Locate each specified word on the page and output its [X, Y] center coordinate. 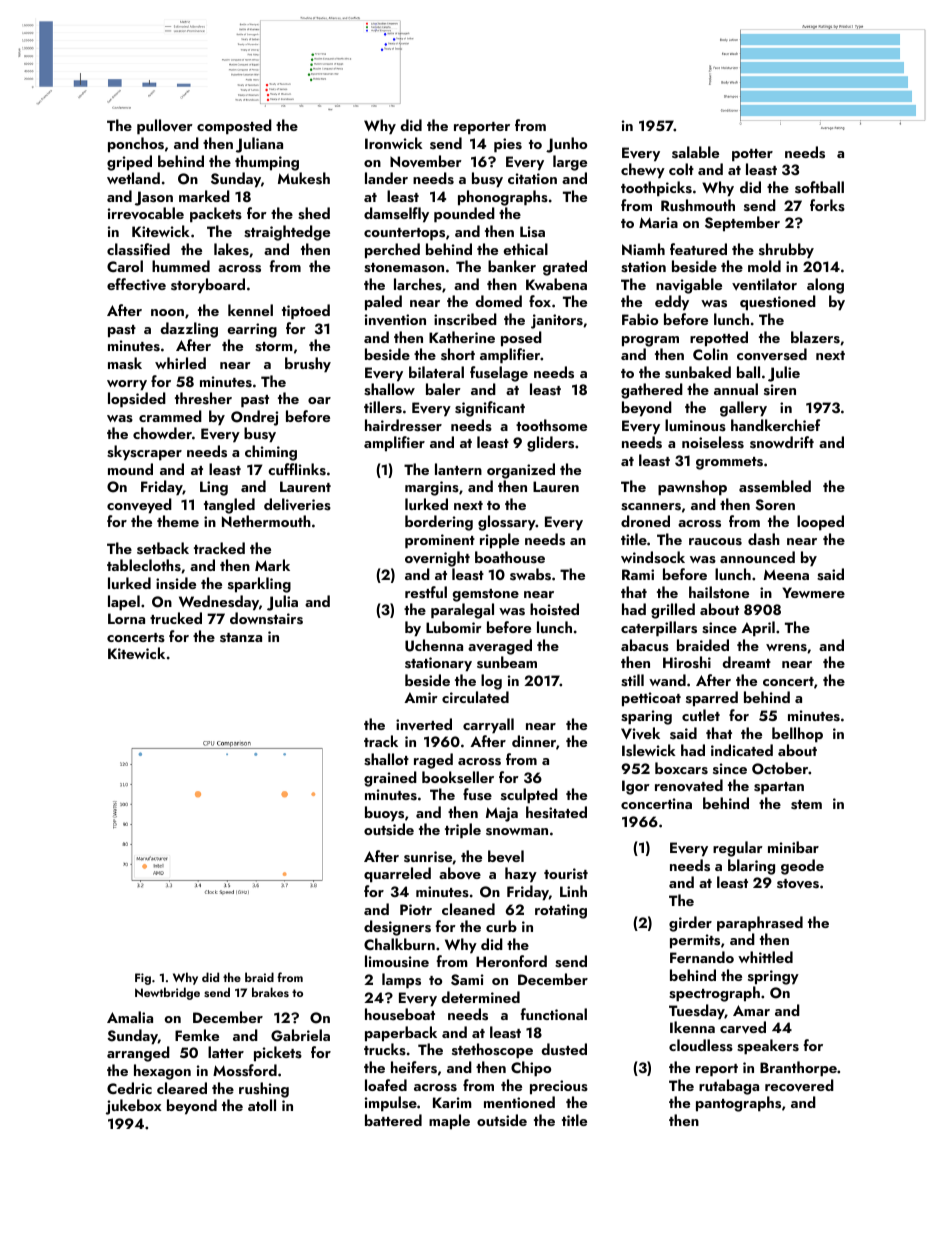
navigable [689, 286]
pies [508, 145]
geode [802, 867]
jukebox [133, 1107]
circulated [475, 697]
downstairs [266, 618]
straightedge [287, 233]
